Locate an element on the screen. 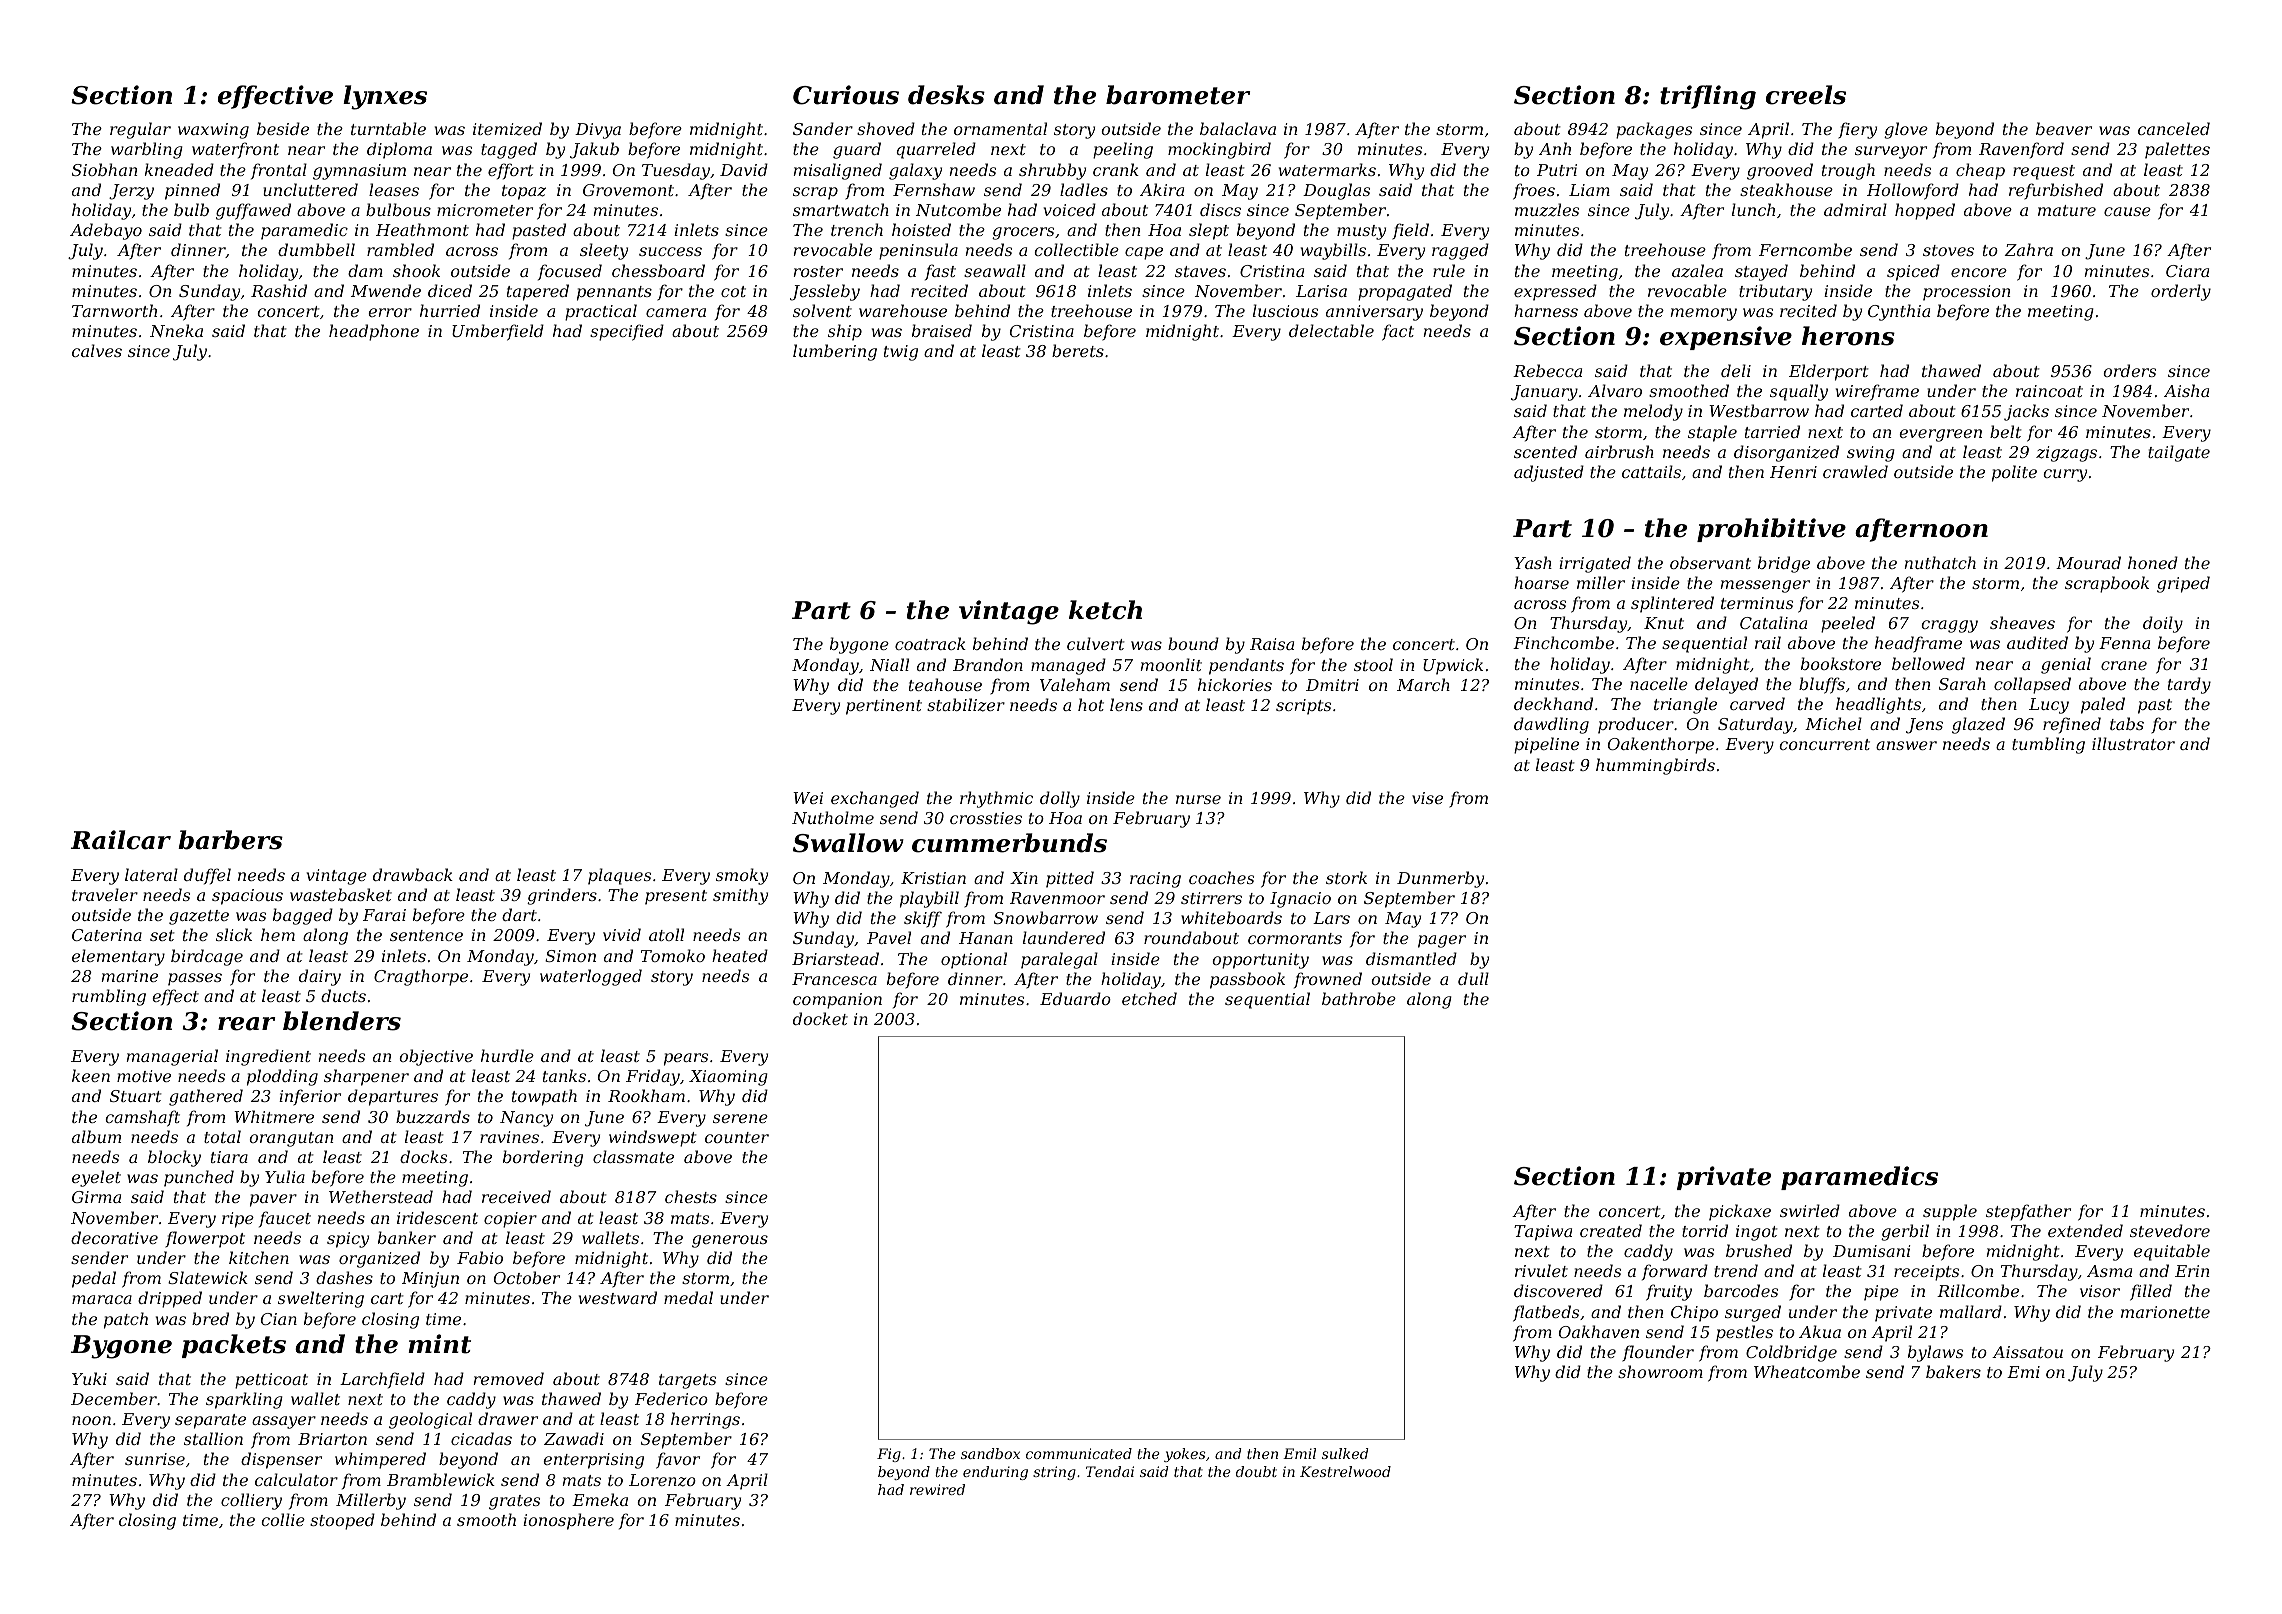  optional is located at coordinates (974, 960).
